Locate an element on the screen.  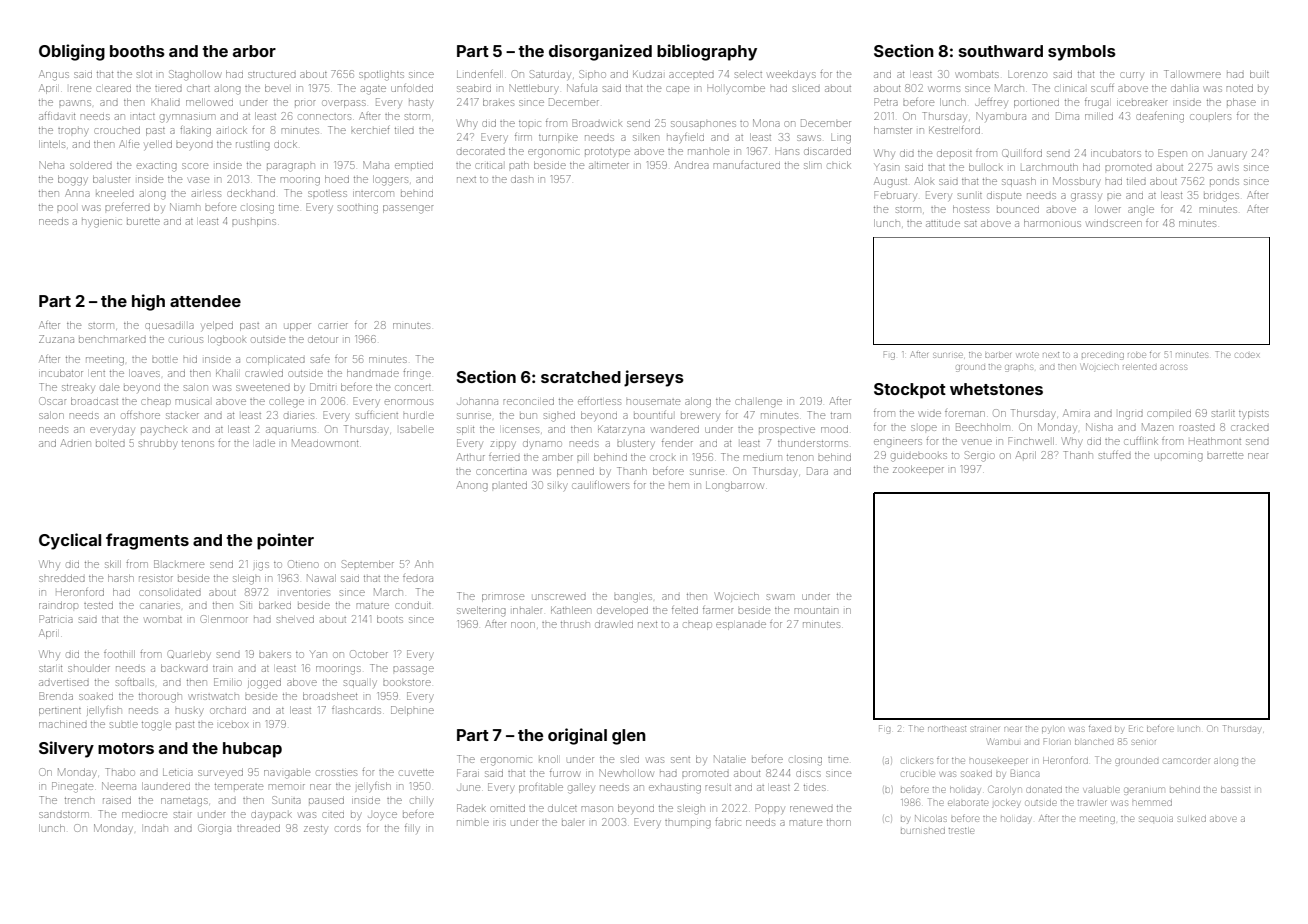
sequoia is located at coordinates (1156, 819).
